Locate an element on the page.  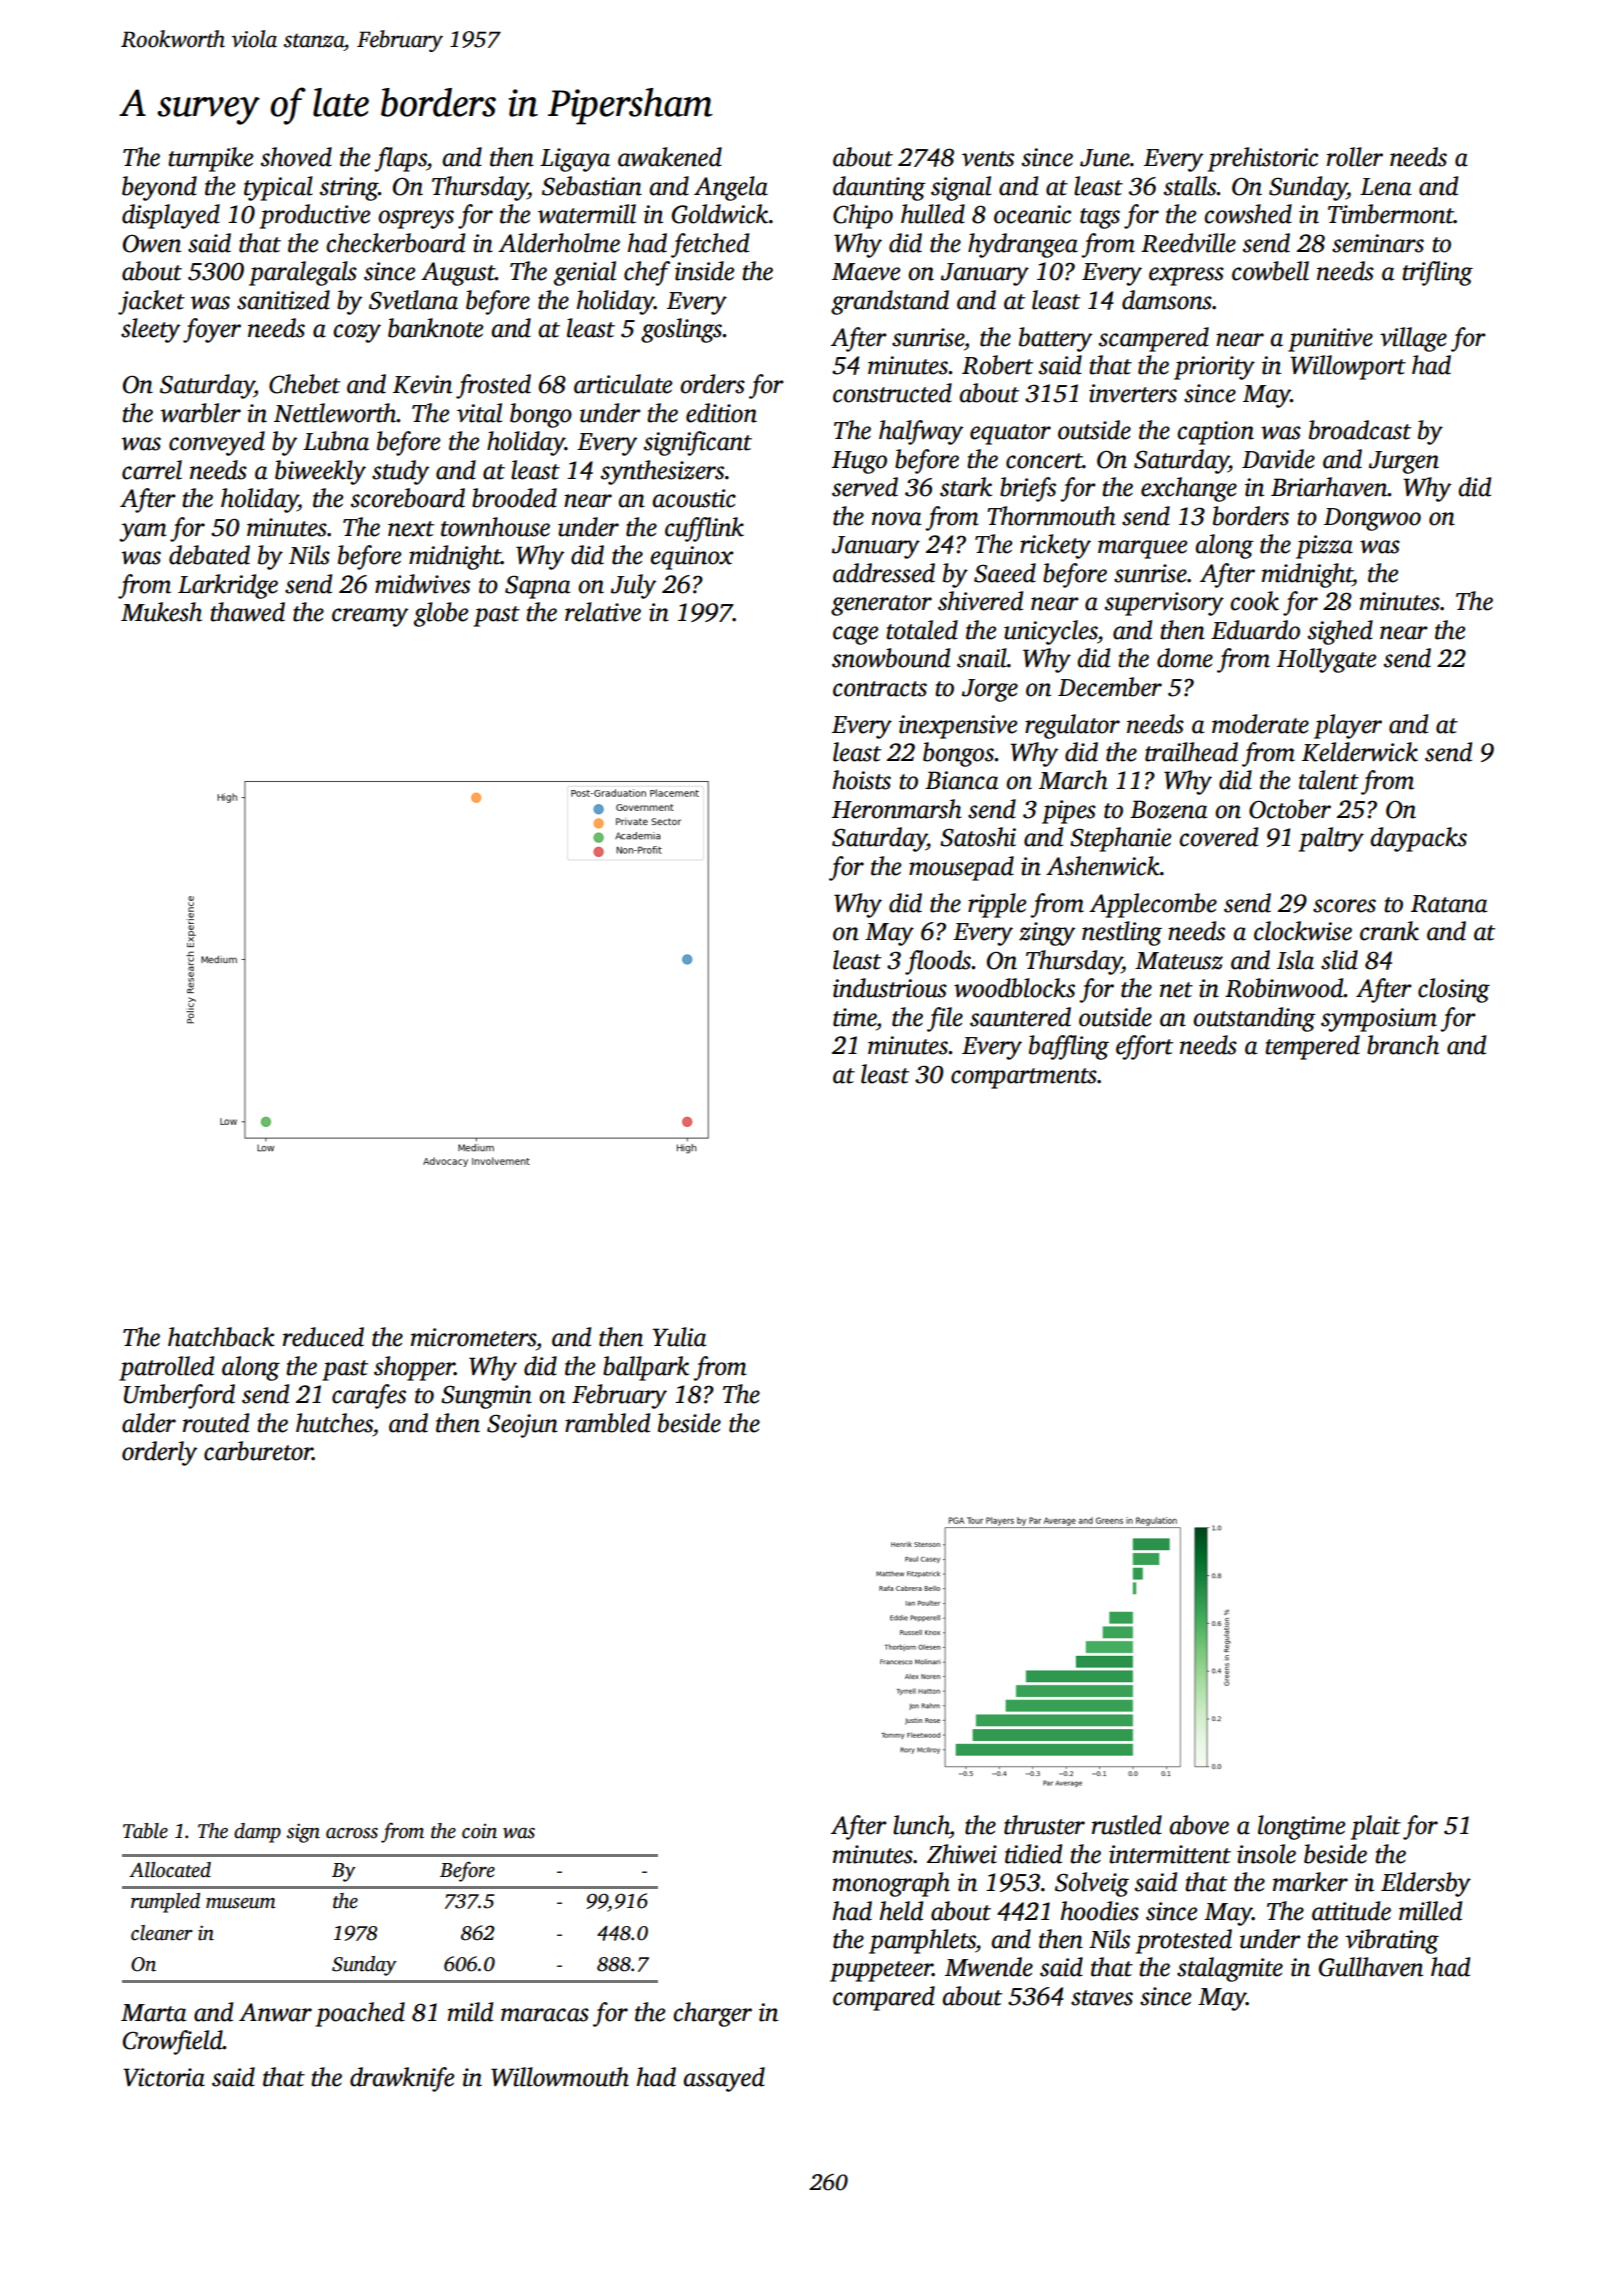
contracts is located at coordinates (880, 689).
